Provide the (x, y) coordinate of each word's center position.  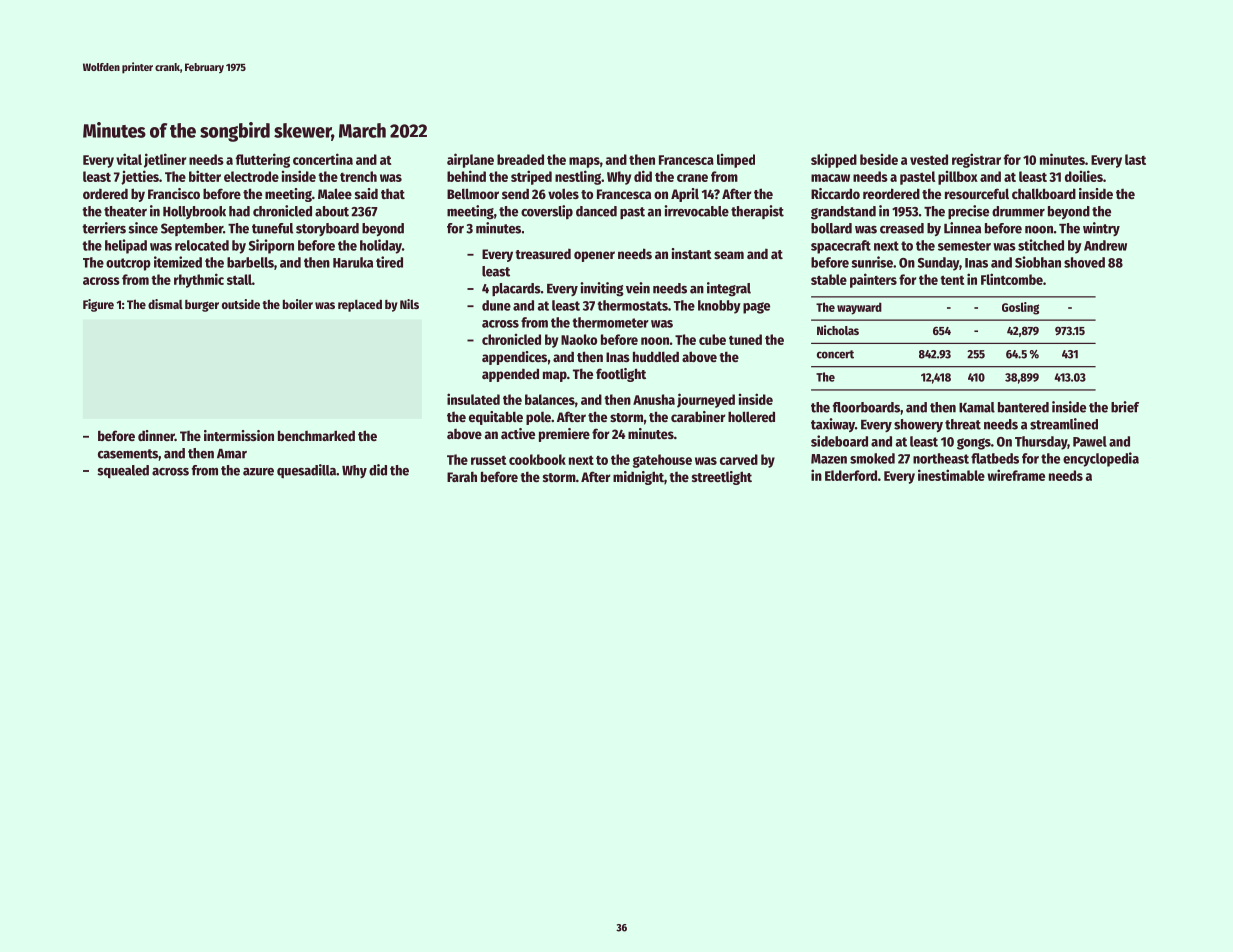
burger (202, 306)
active (518, 433)
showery (918, 425)
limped (736, 161)
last (1135, 159)
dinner (156, 435)
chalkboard (1044, 193)
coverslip (547, 212)
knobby (719, 307)
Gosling (1020, 308)
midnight (638, 478)
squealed (123, 471)
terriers (104, 228)
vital (129, 159)
